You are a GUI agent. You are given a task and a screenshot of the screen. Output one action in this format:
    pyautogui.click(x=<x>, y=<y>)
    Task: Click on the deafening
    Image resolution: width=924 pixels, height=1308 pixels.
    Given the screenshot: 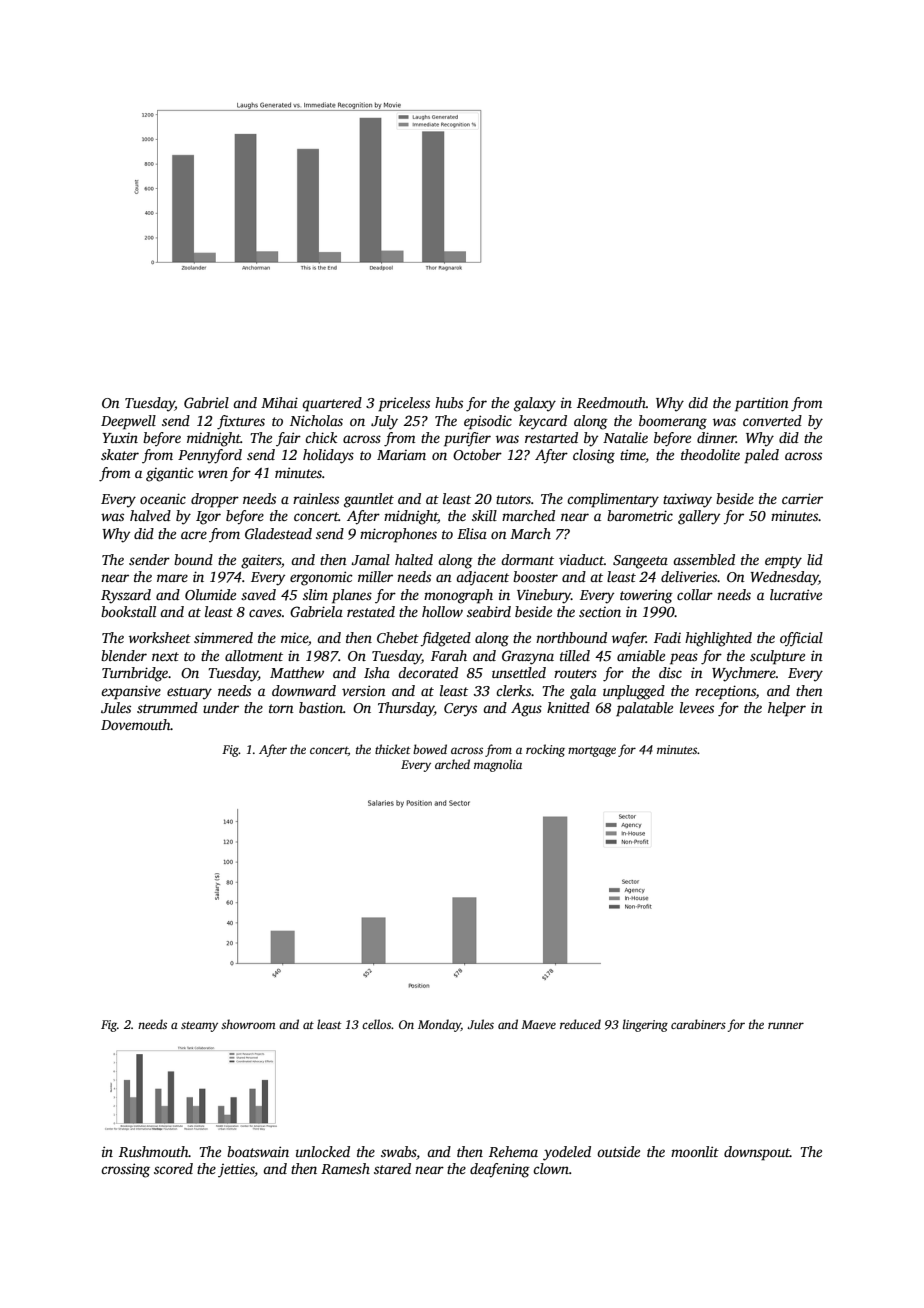 What is the action you would take?
    pyautogui.click(x=500, y=1170)
